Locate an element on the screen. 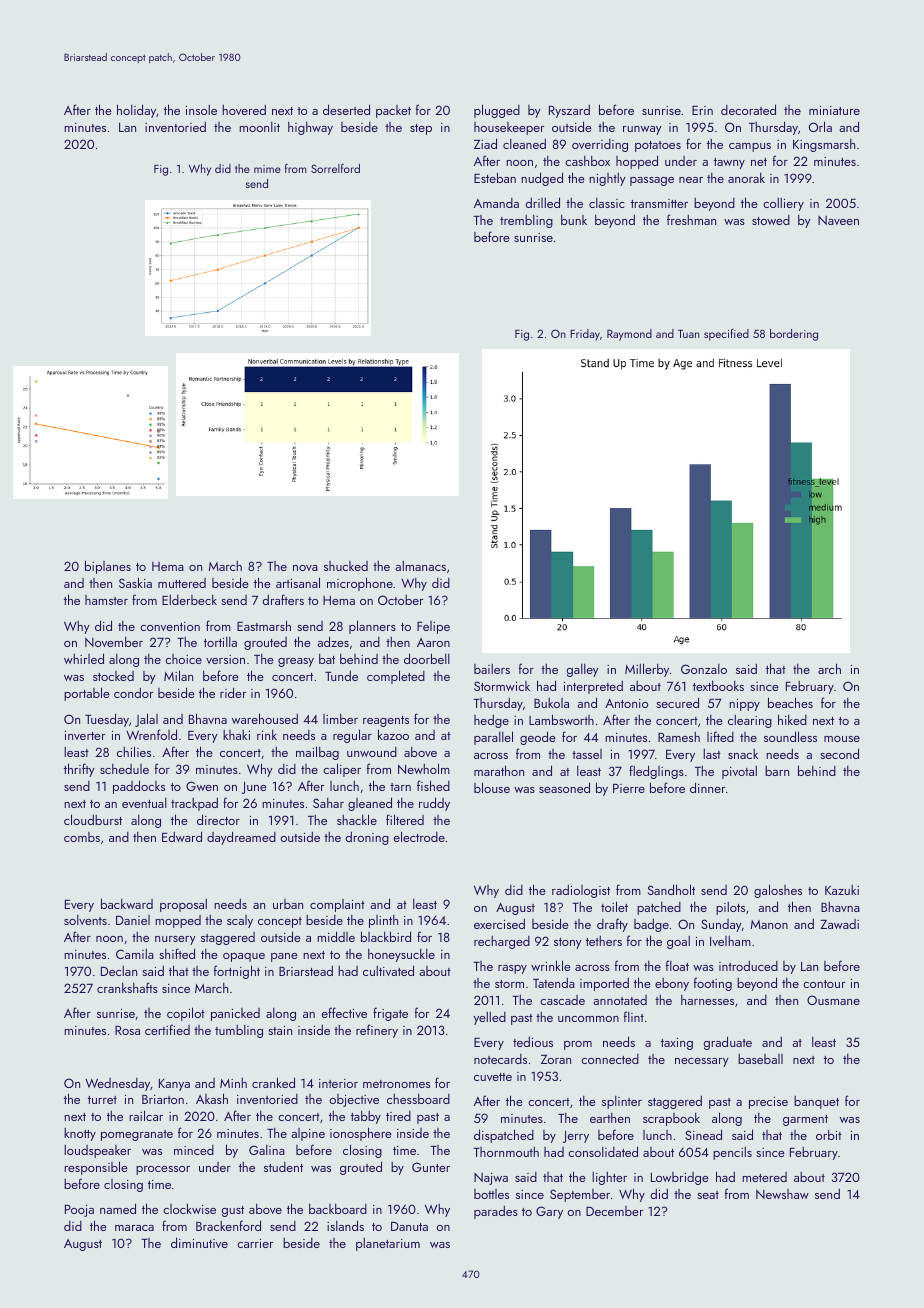 This screenshot has height=1308, width=924. packet is located at coordinates (393, 111).
